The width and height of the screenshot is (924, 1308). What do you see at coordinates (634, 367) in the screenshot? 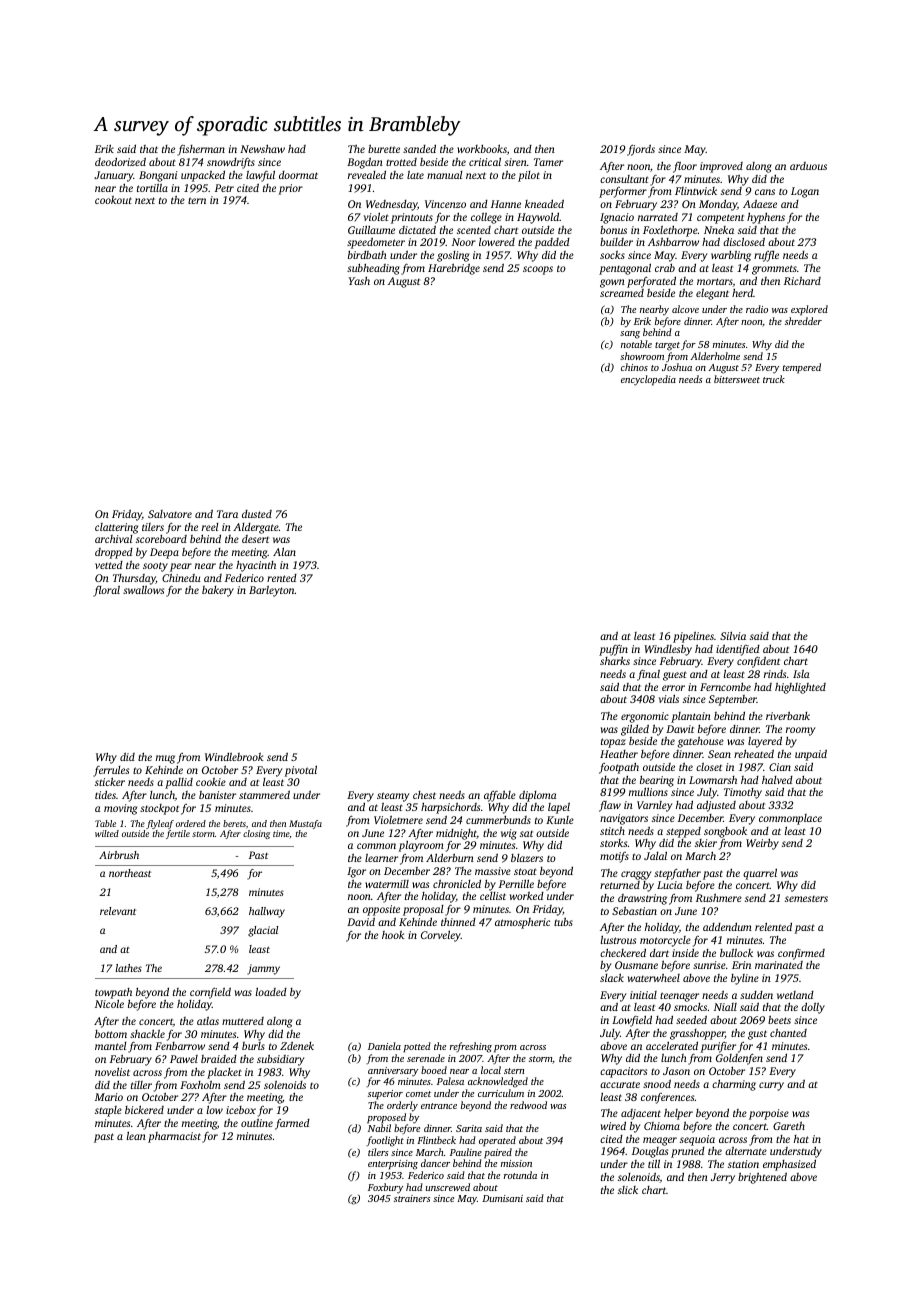
I see `chinos` at bounding box center [634, 367].
